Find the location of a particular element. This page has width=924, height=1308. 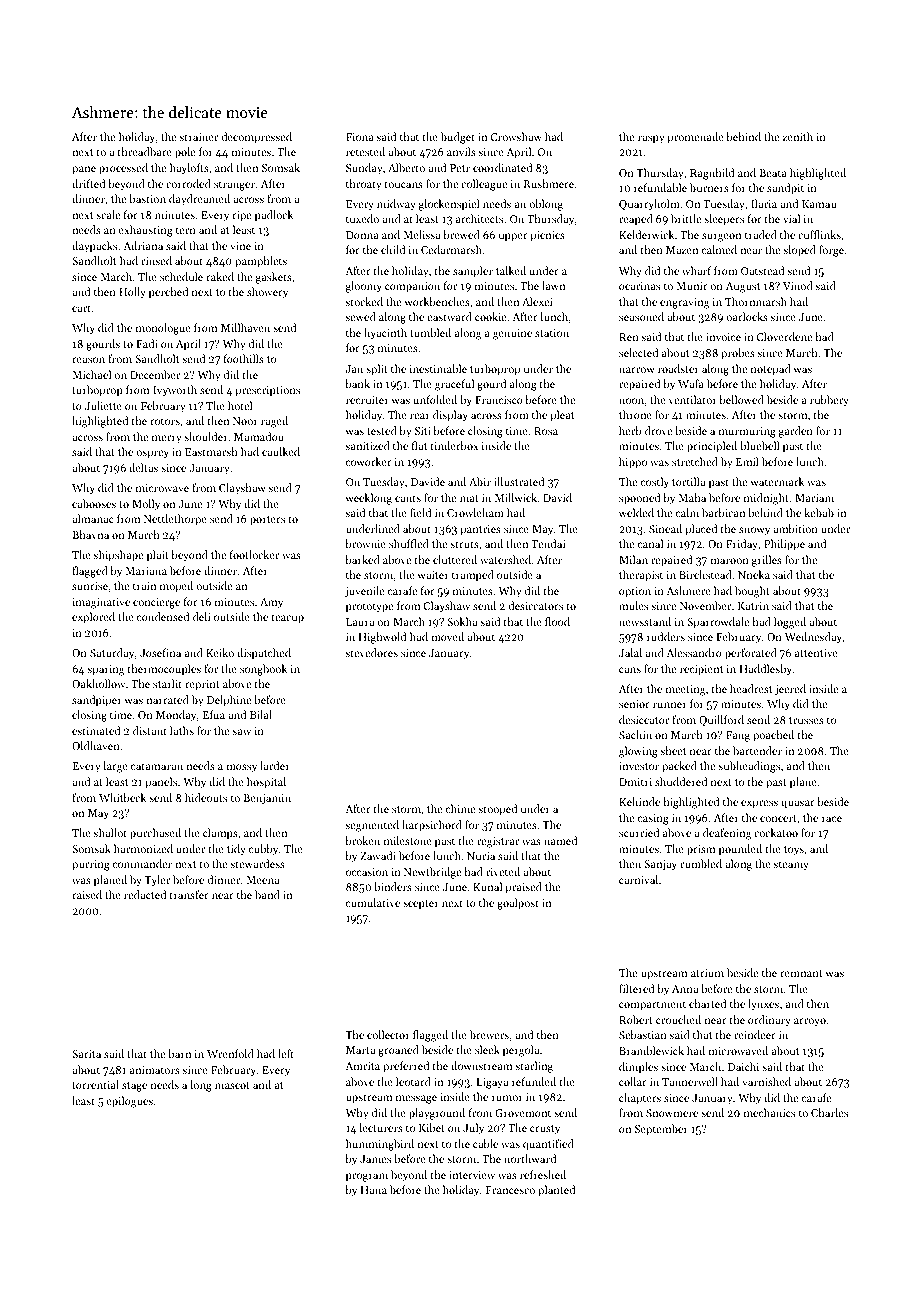

chime is located at coordinates (460, 808).
